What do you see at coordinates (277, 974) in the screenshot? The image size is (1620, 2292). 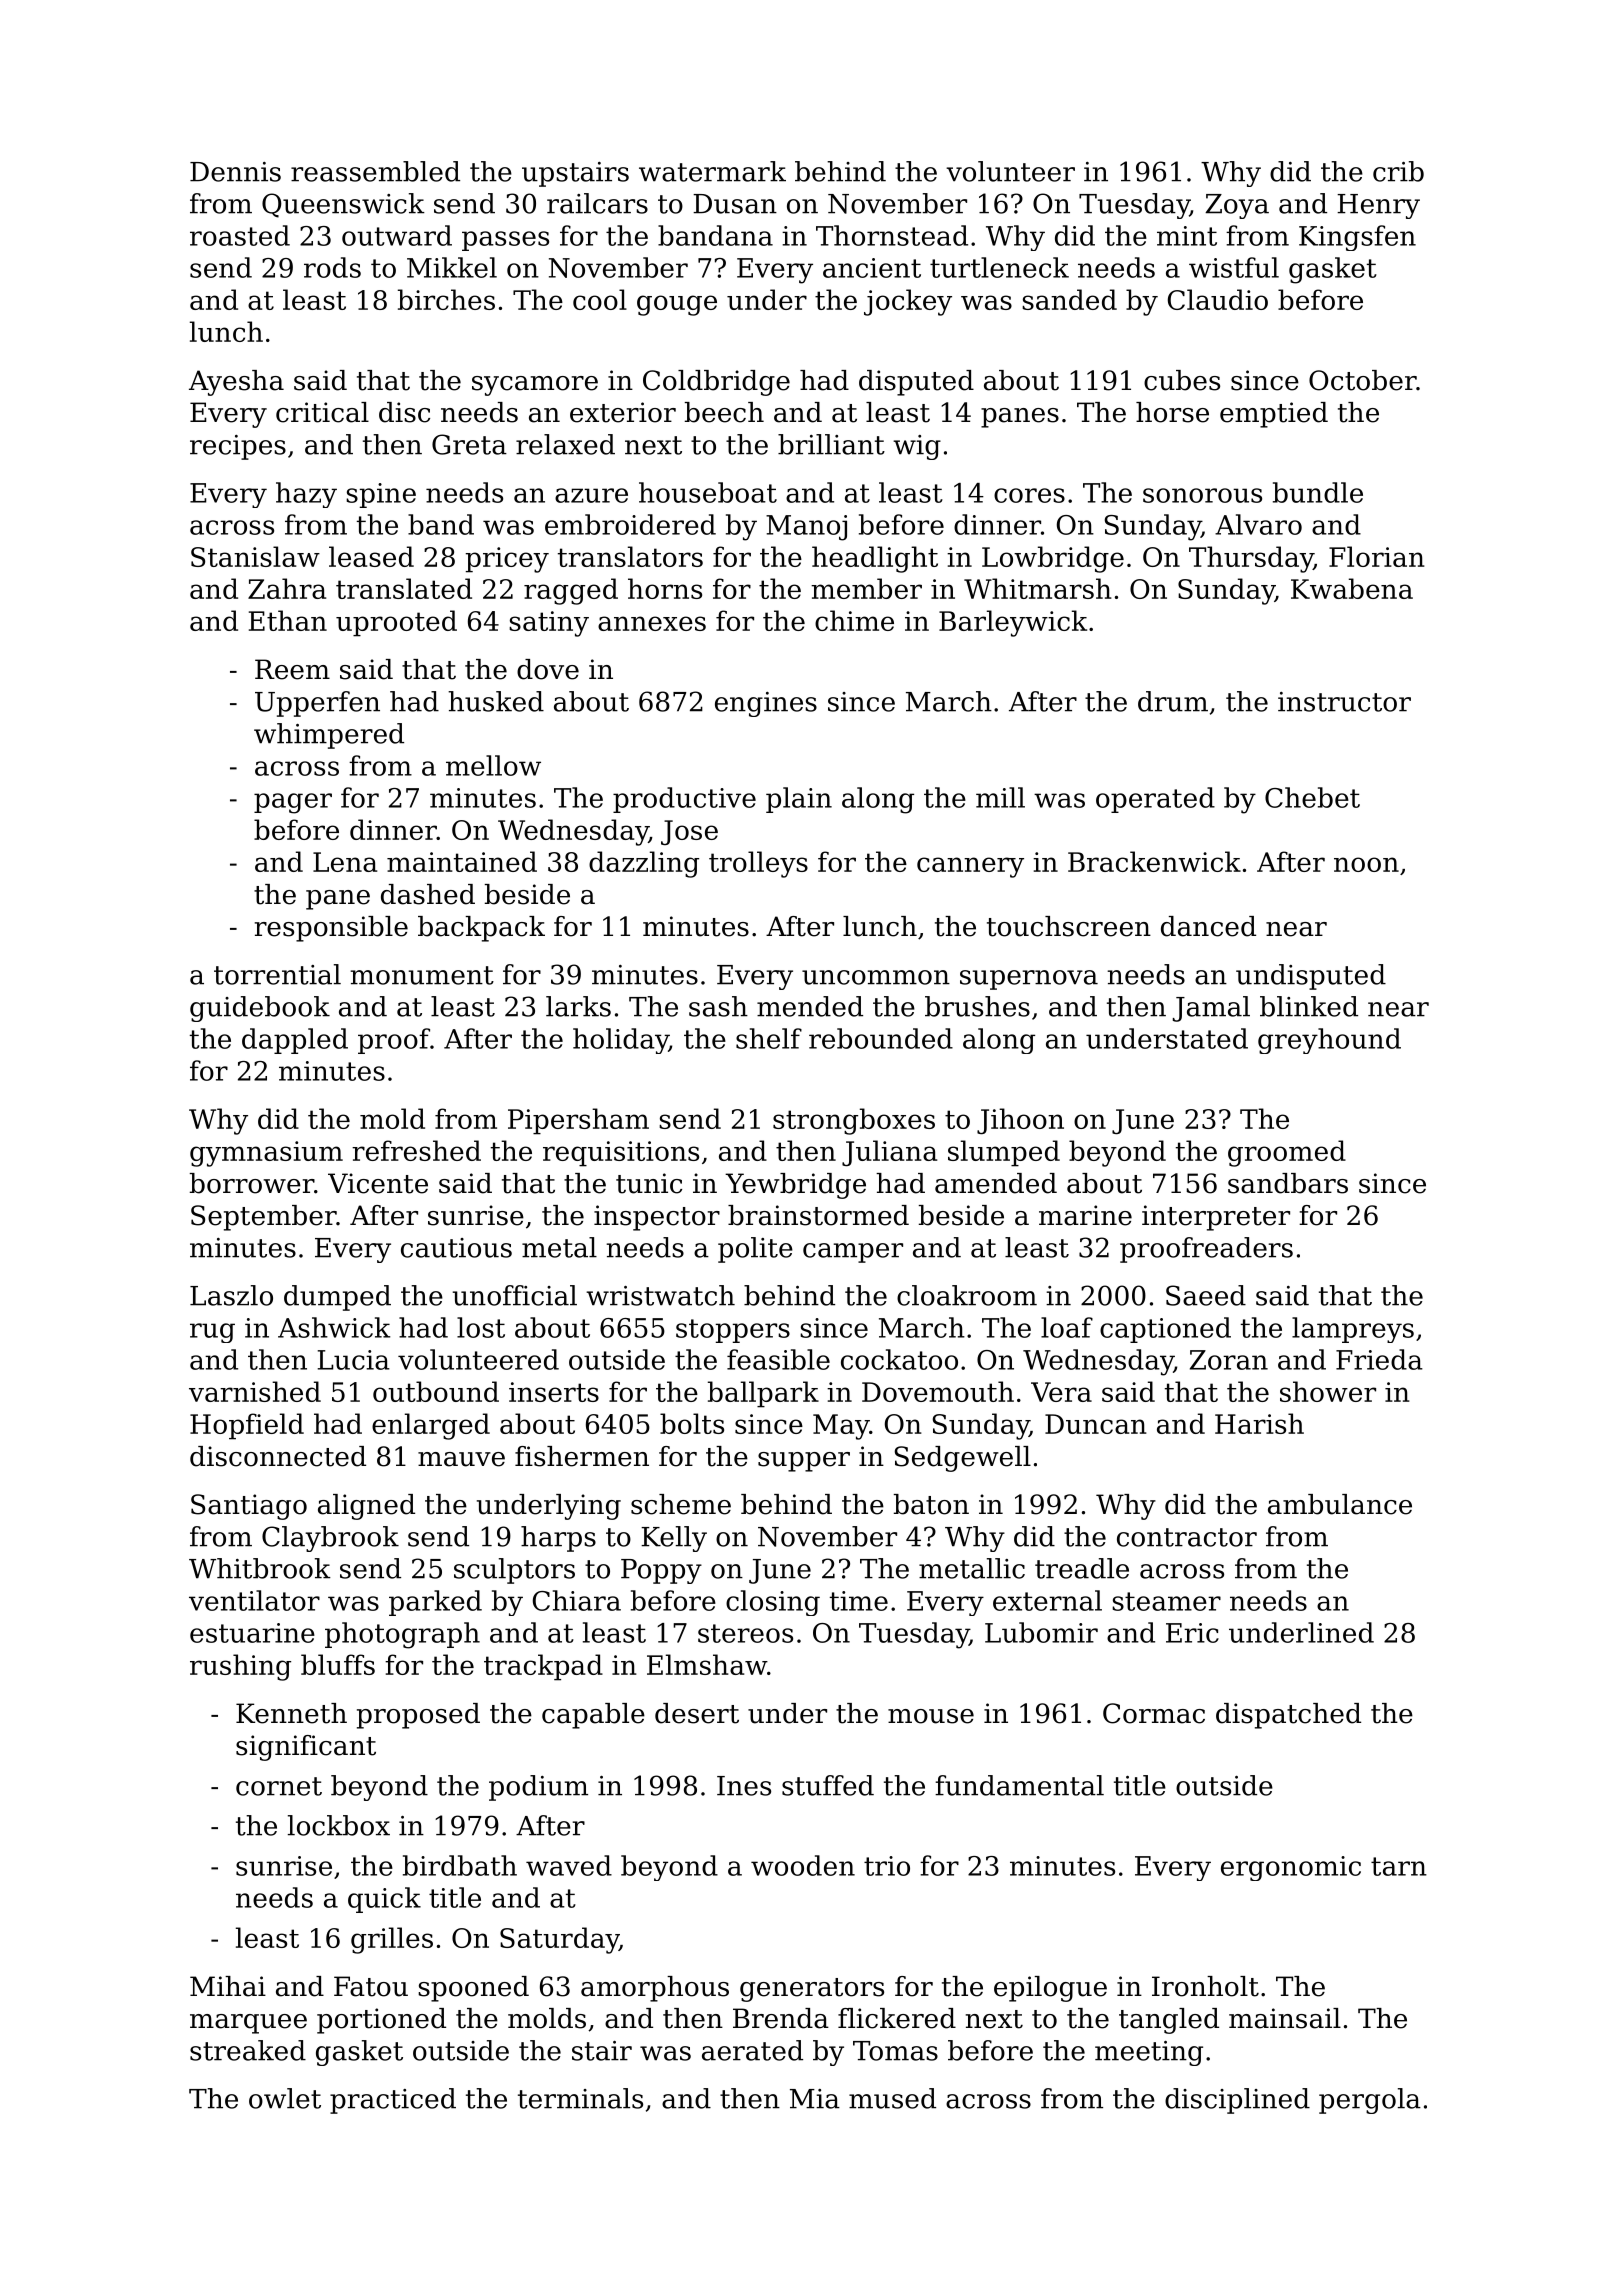 I see `torrential` at bounding box center [277, 974].
